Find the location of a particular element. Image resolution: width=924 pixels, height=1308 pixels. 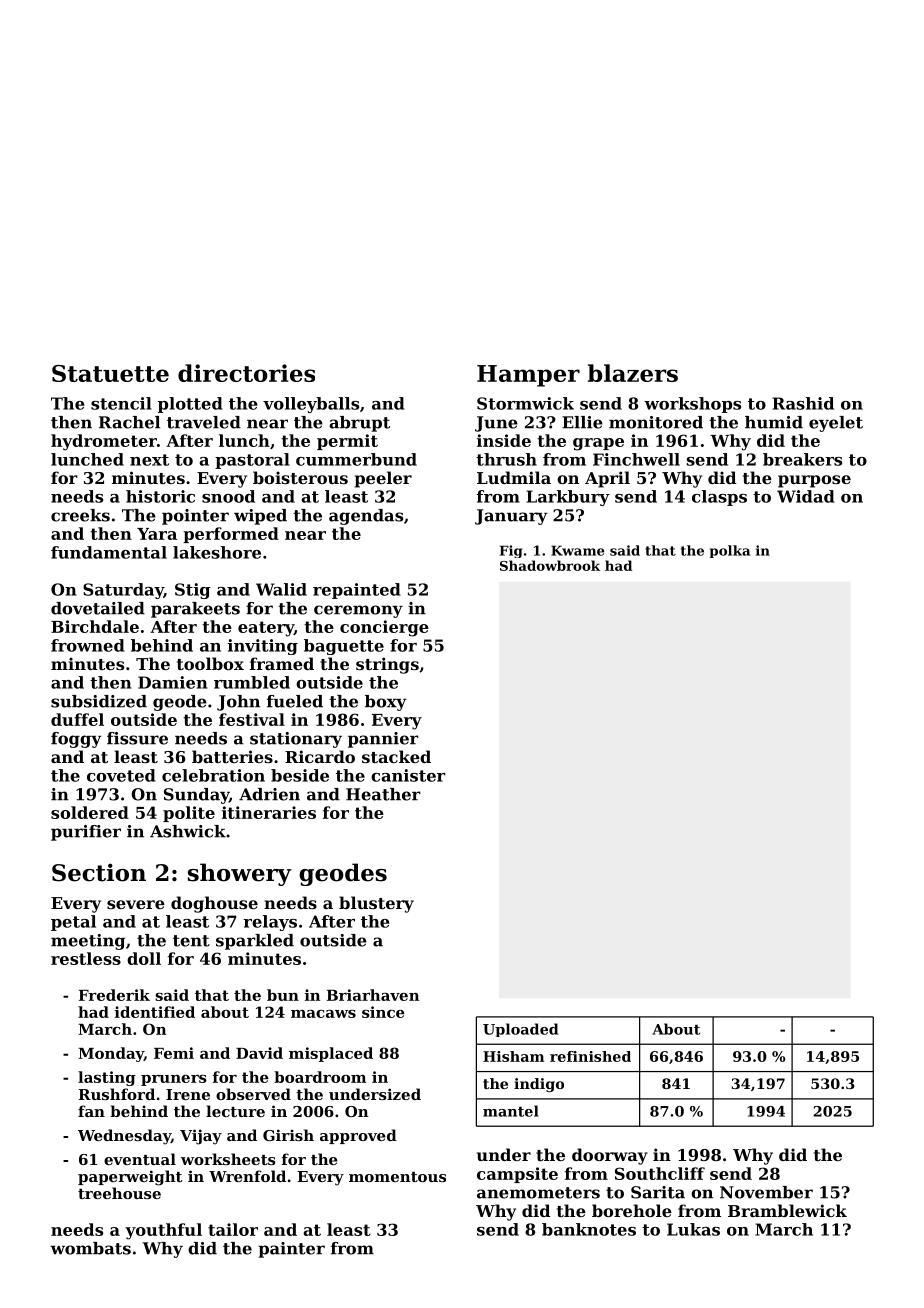

Hamper is located at coordinates (528, 376).
